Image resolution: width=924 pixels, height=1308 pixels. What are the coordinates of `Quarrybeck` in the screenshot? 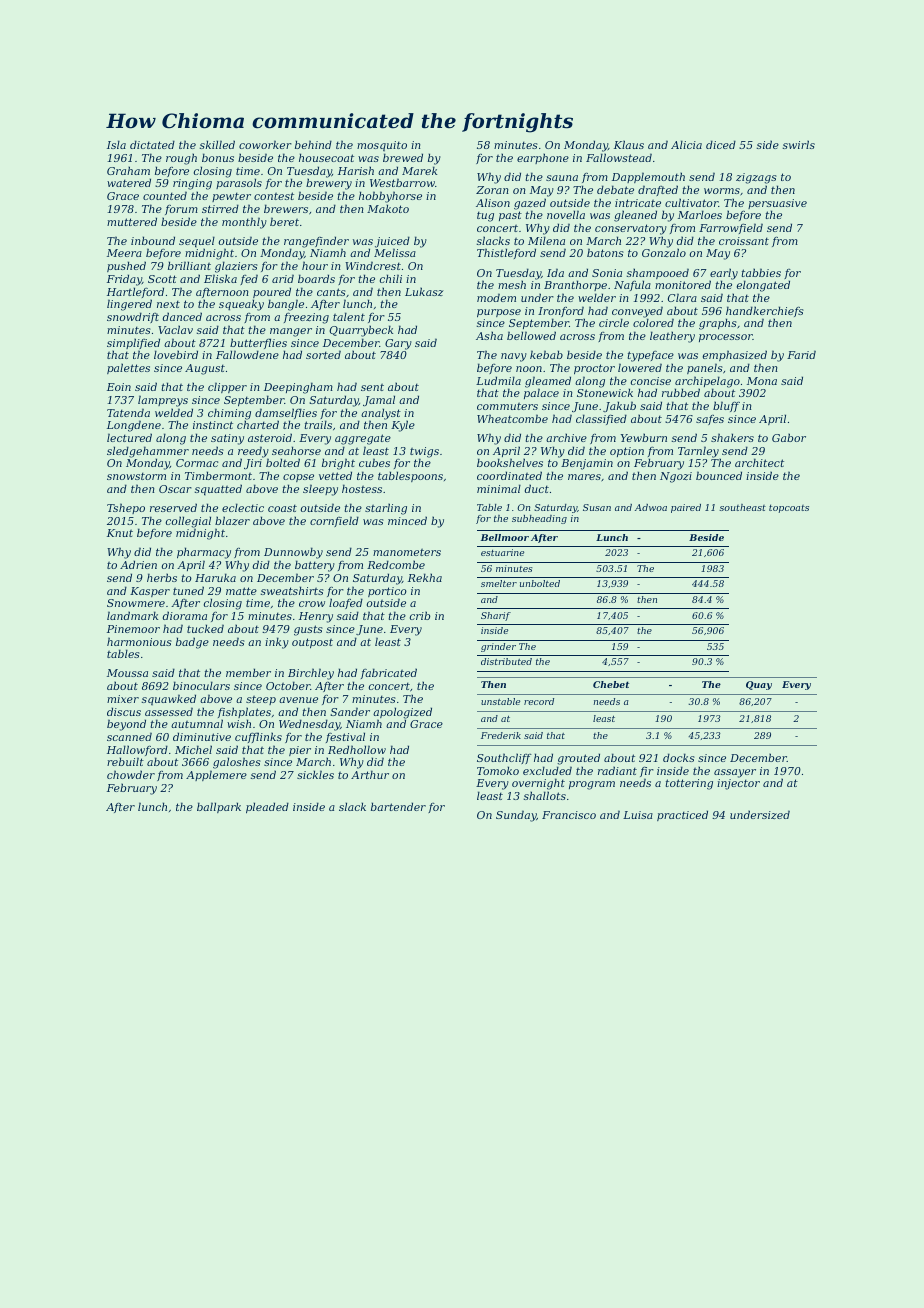 It's located at (361, 331).
